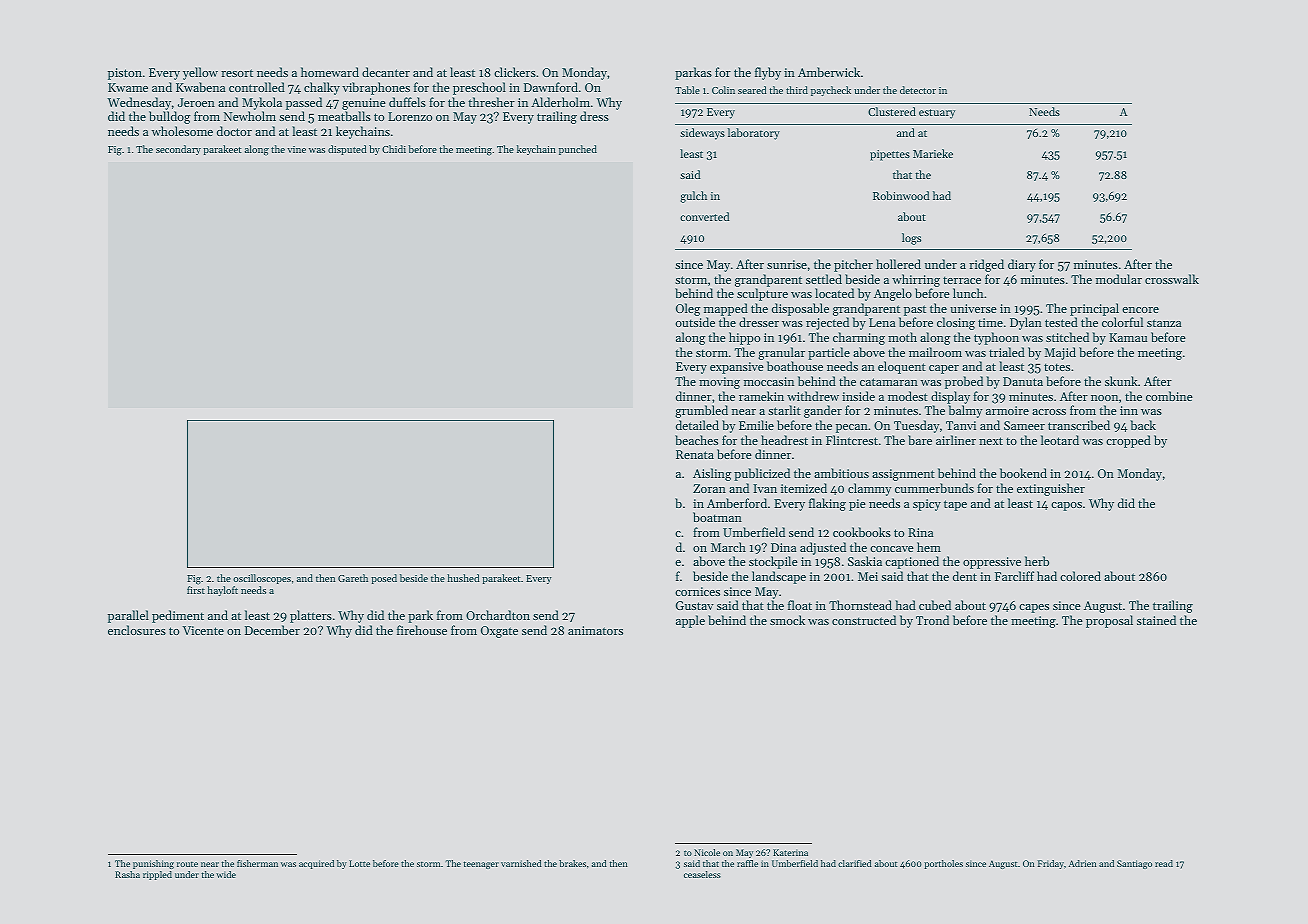  Describe the element at coordinates (196, 590) in the screenshot. I see `first` at that location.
